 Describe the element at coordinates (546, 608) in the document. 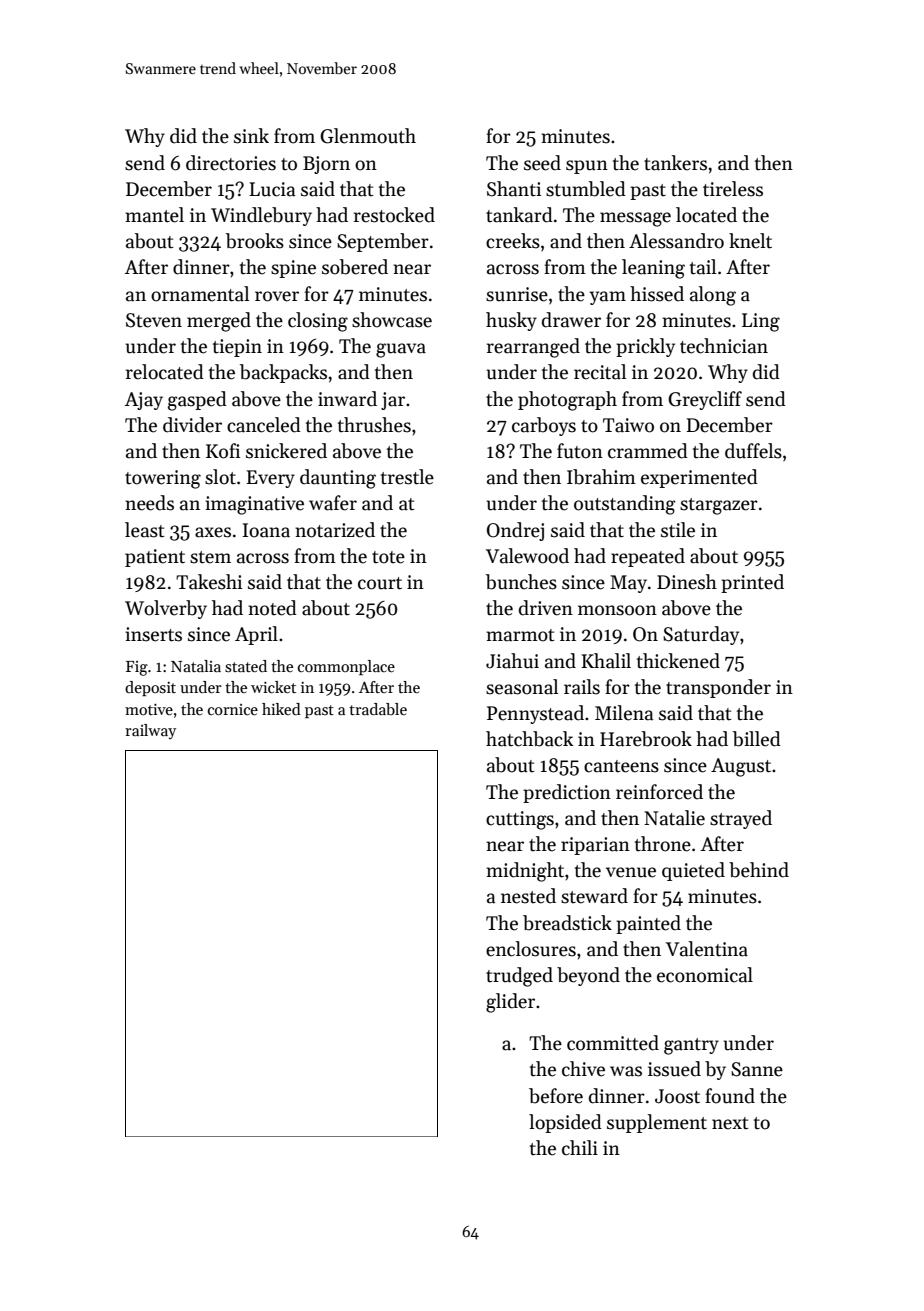

I see `driven` at that location.
